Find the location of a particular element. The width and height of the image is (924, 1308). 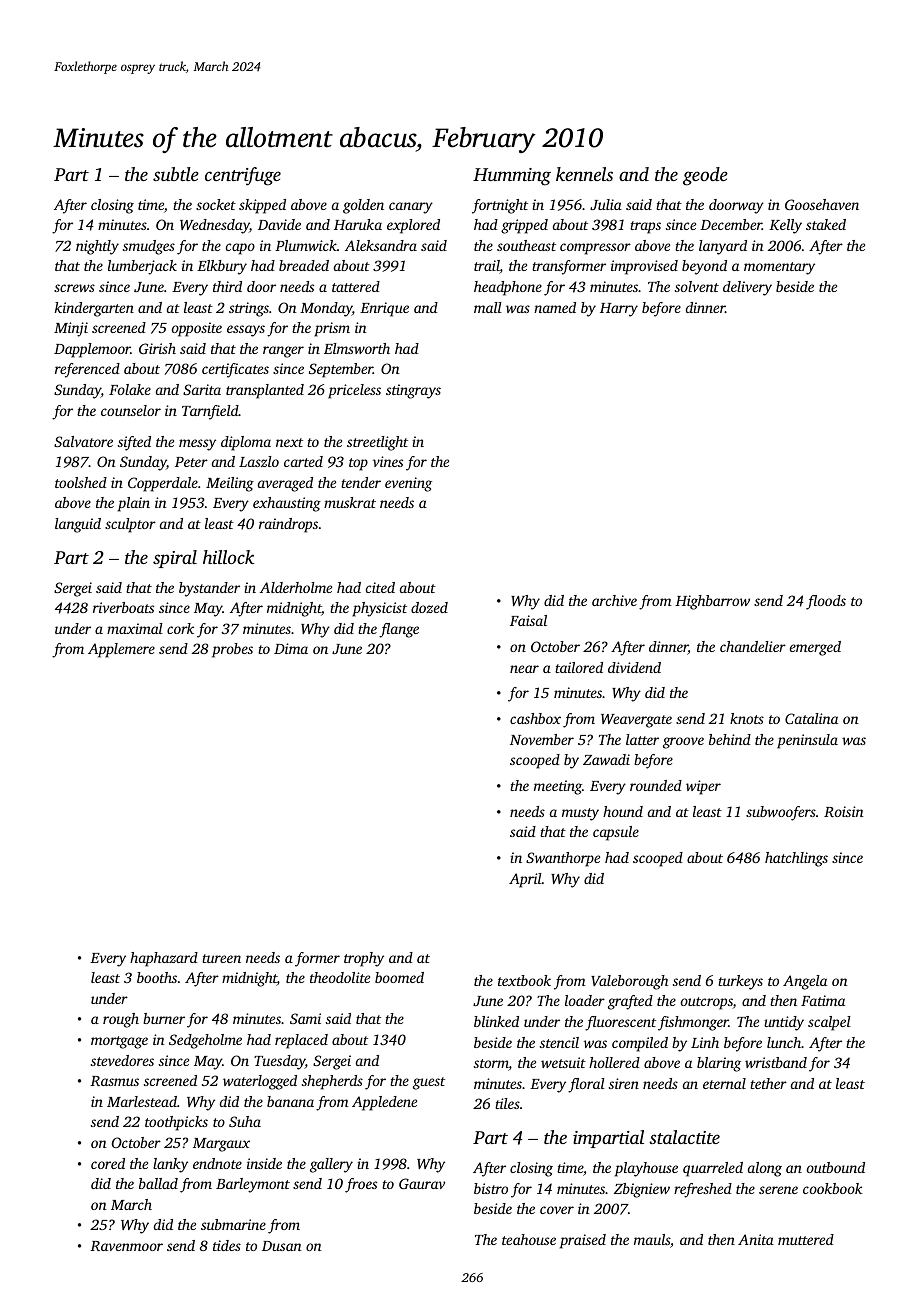

Highbarrow is located at coordinates (712, 602).
